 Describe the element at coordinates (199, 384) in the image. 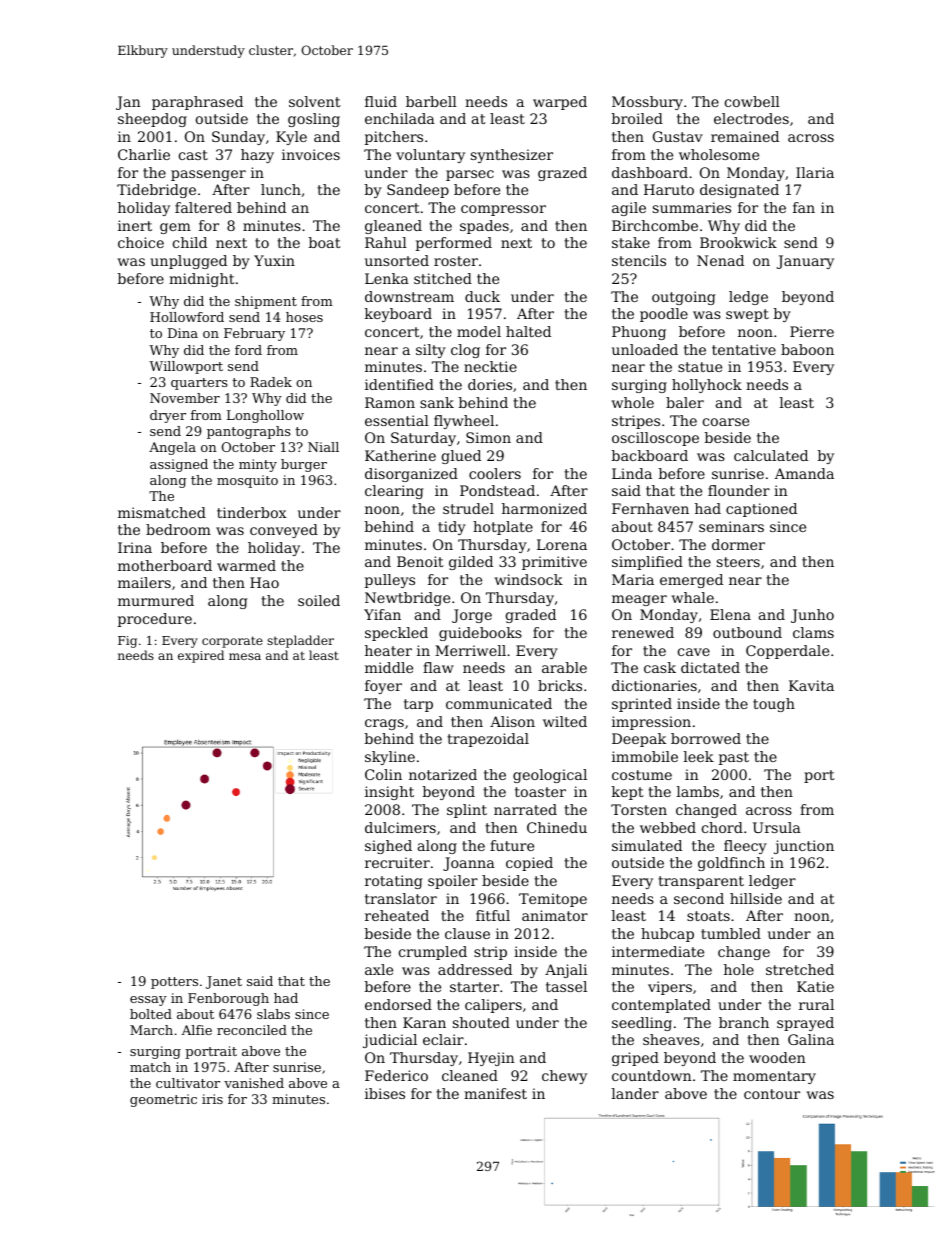

I see `quarters` at that location.
